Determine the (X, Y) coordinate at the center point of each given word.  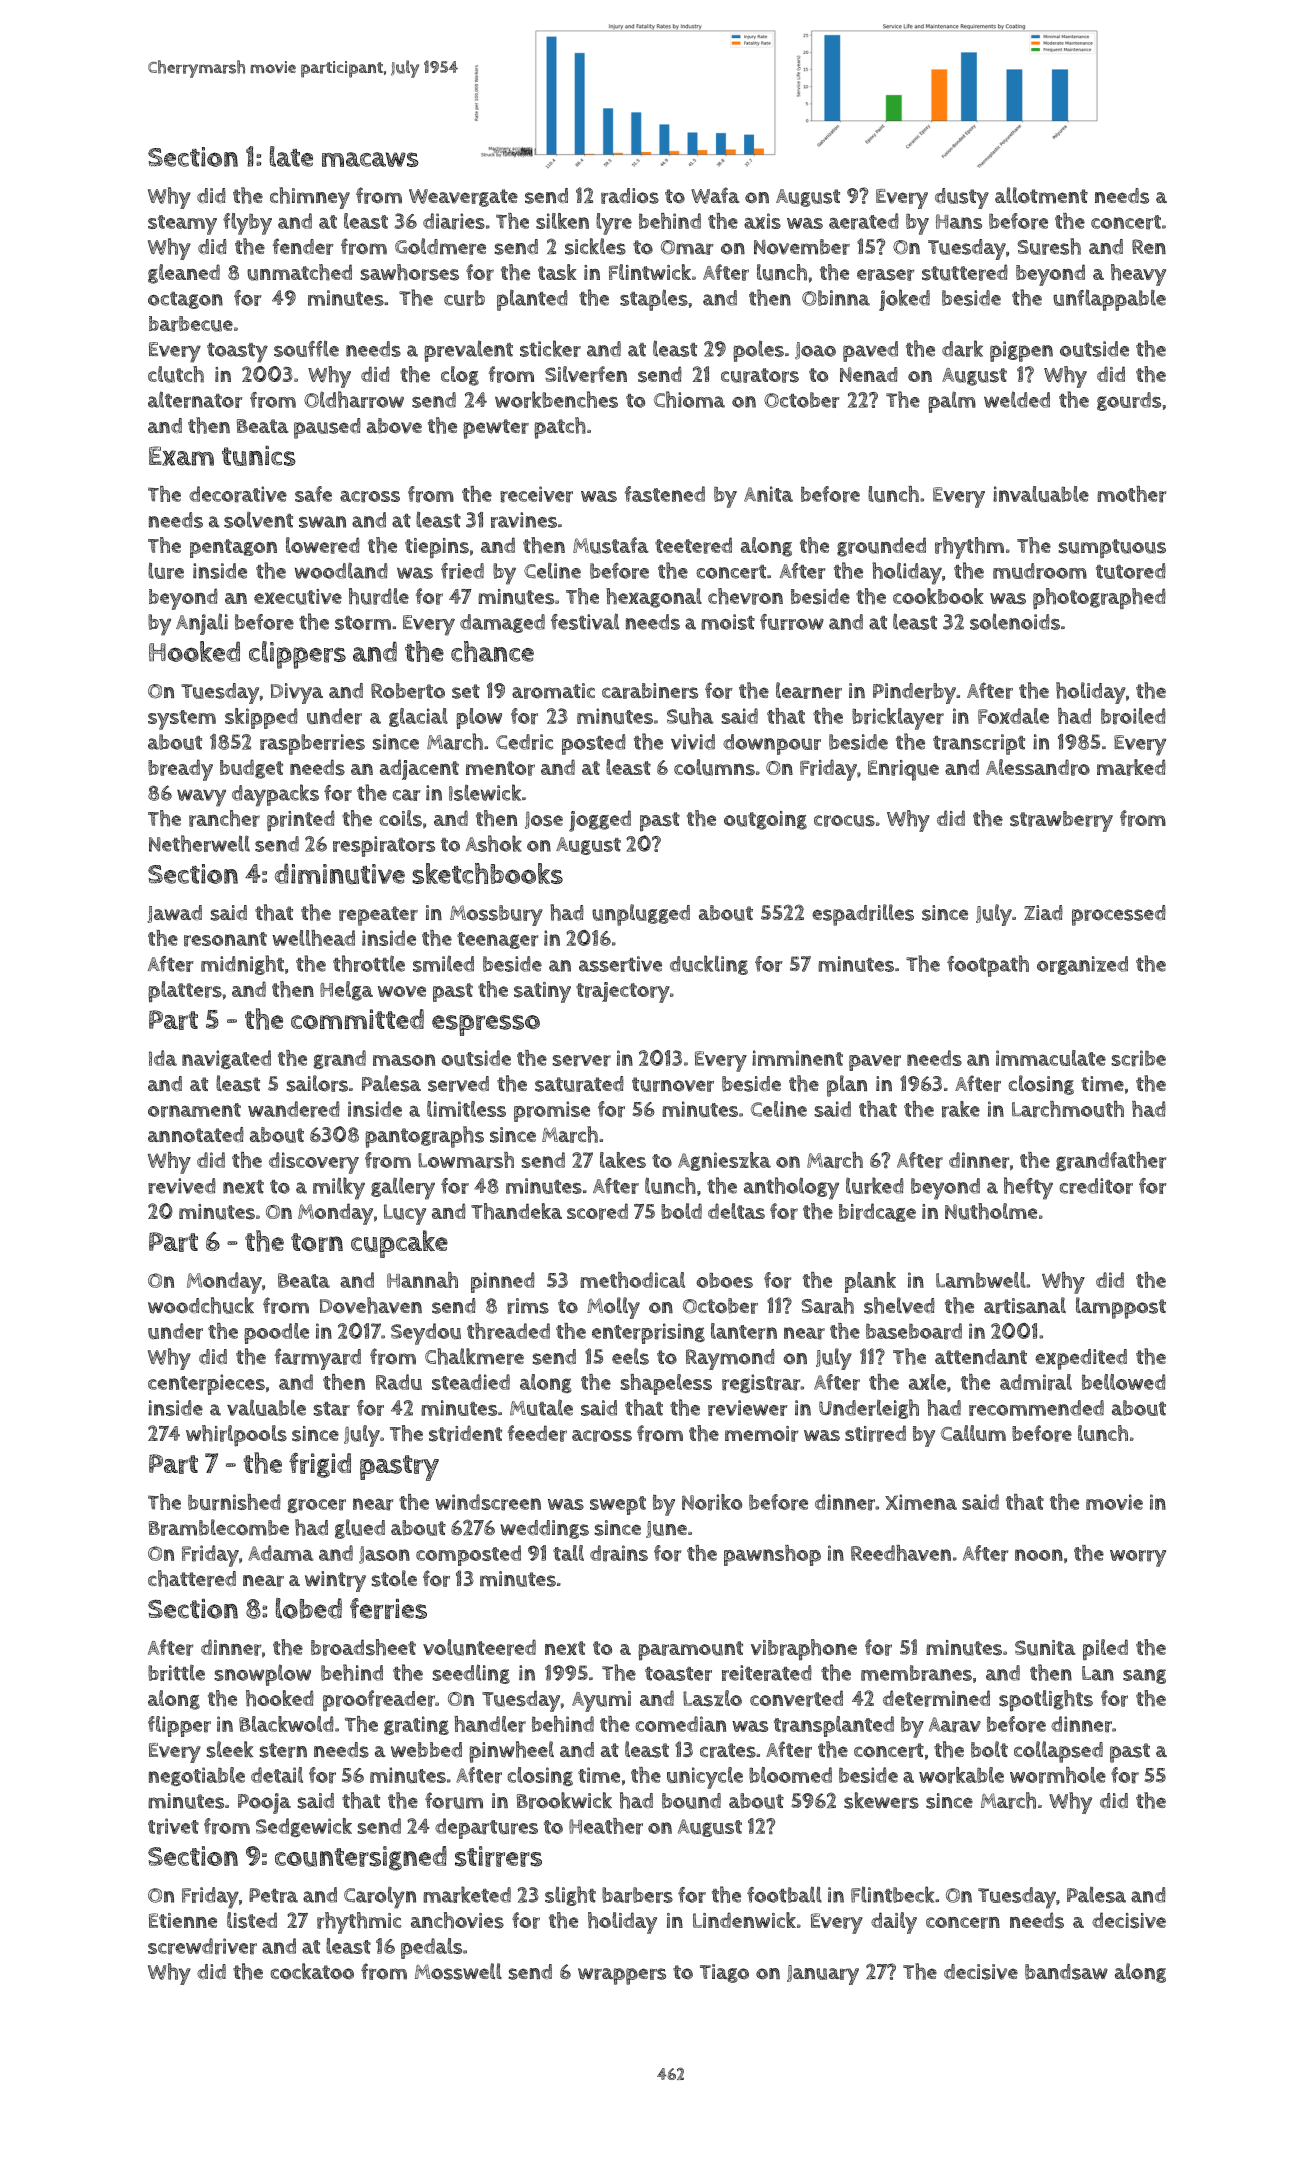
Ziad (1043, 912)
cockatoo (312, 1971)
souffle (306, 349)
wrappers (622, 1976)
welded (1017, 399)
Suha (690, 716)
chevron (745, 596)
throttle (369, 963)
